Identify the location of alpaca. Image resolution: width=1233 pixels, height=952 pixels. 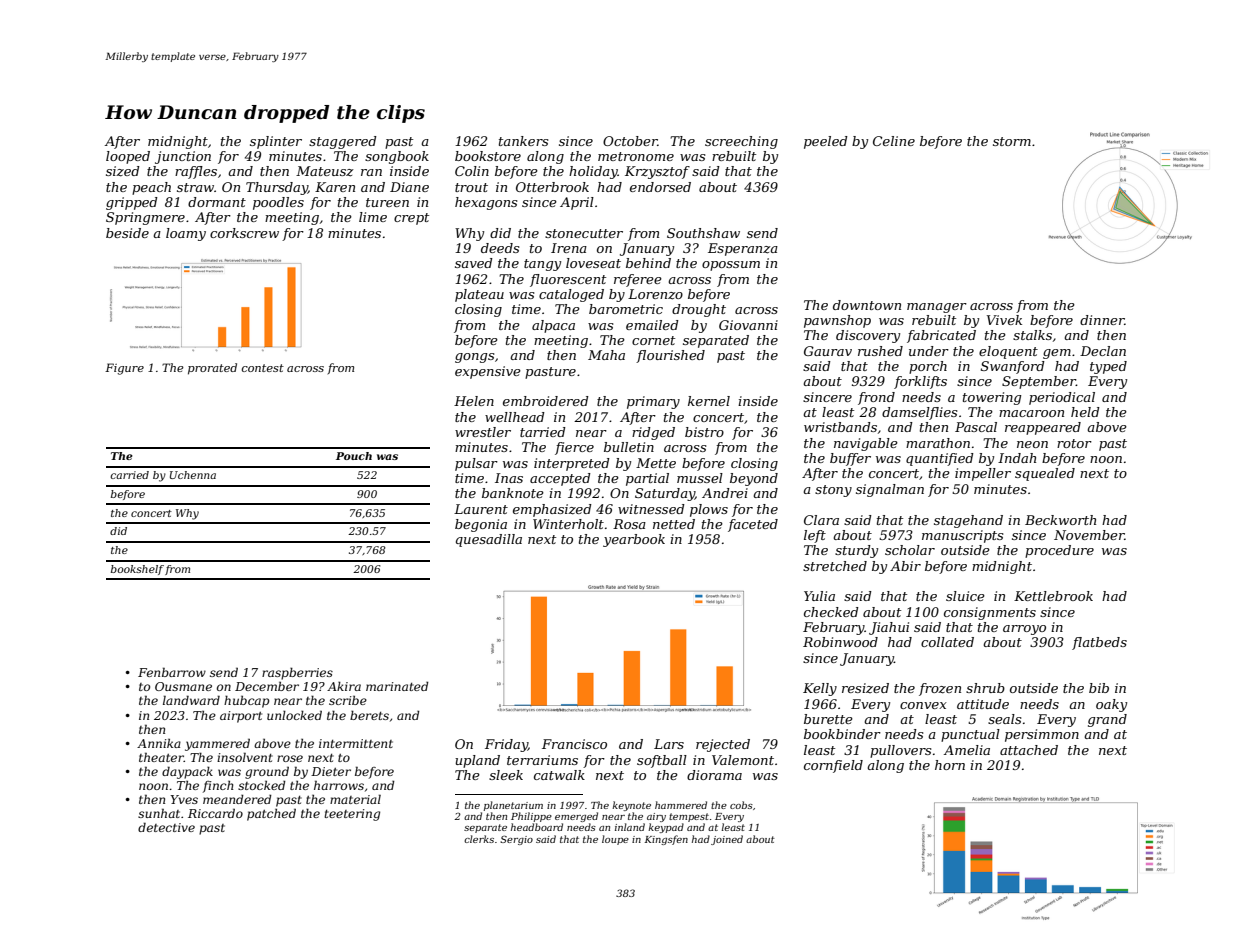
(553, 326).
